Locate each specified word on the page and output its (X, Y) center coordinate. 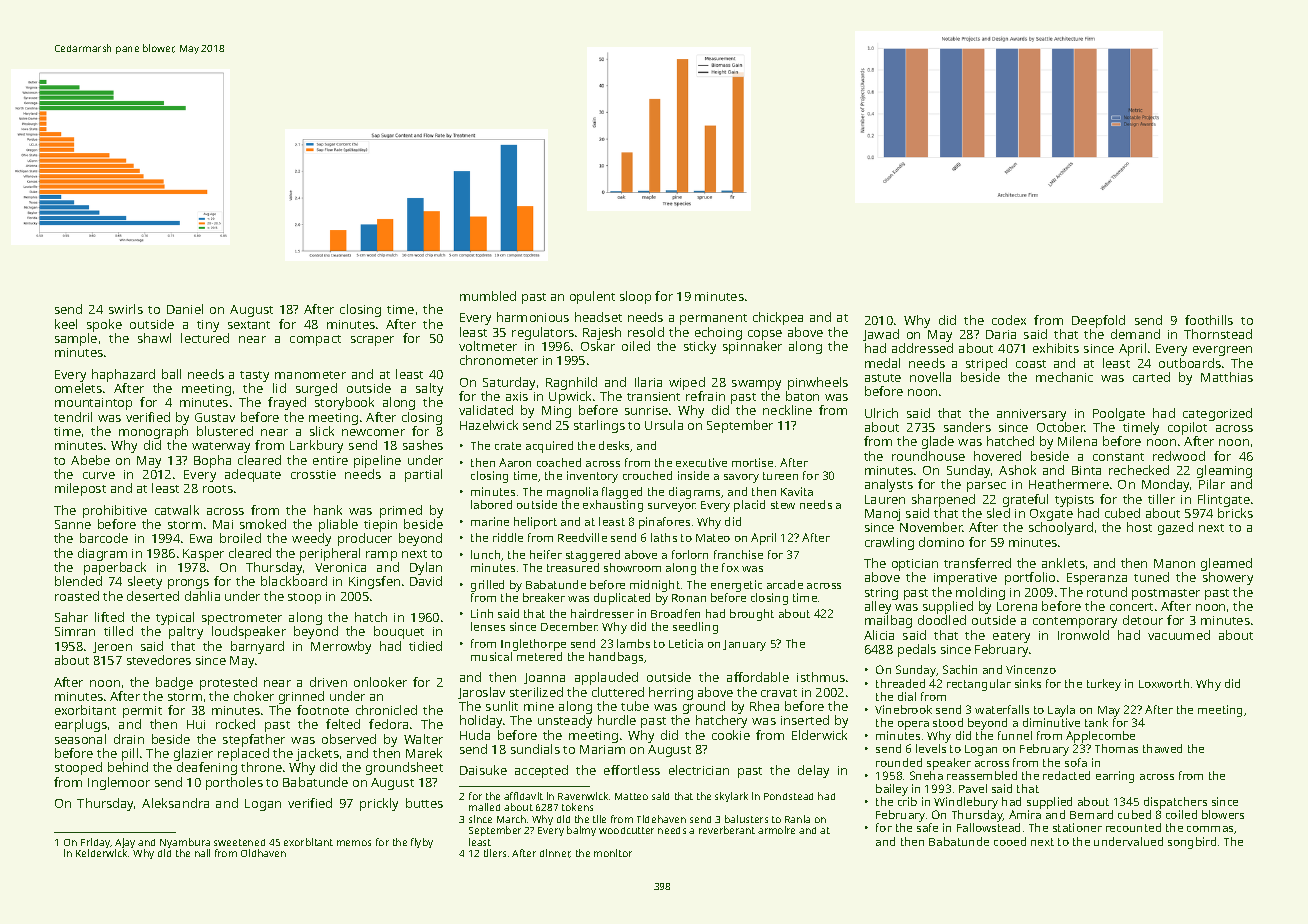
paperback (115, 568)
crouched (647, 475)
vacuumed (1179, 635)
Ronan (689, 598)
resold (646, 332)
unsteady (565, 721)
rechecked (1139, 470)
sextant (249, 325)
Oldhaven (263, 853)
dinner (555, 853)
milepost (80, 489)
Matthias (1227, 377)
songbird (1192, 843)
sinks (1028, 683)
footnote (323, 710)
